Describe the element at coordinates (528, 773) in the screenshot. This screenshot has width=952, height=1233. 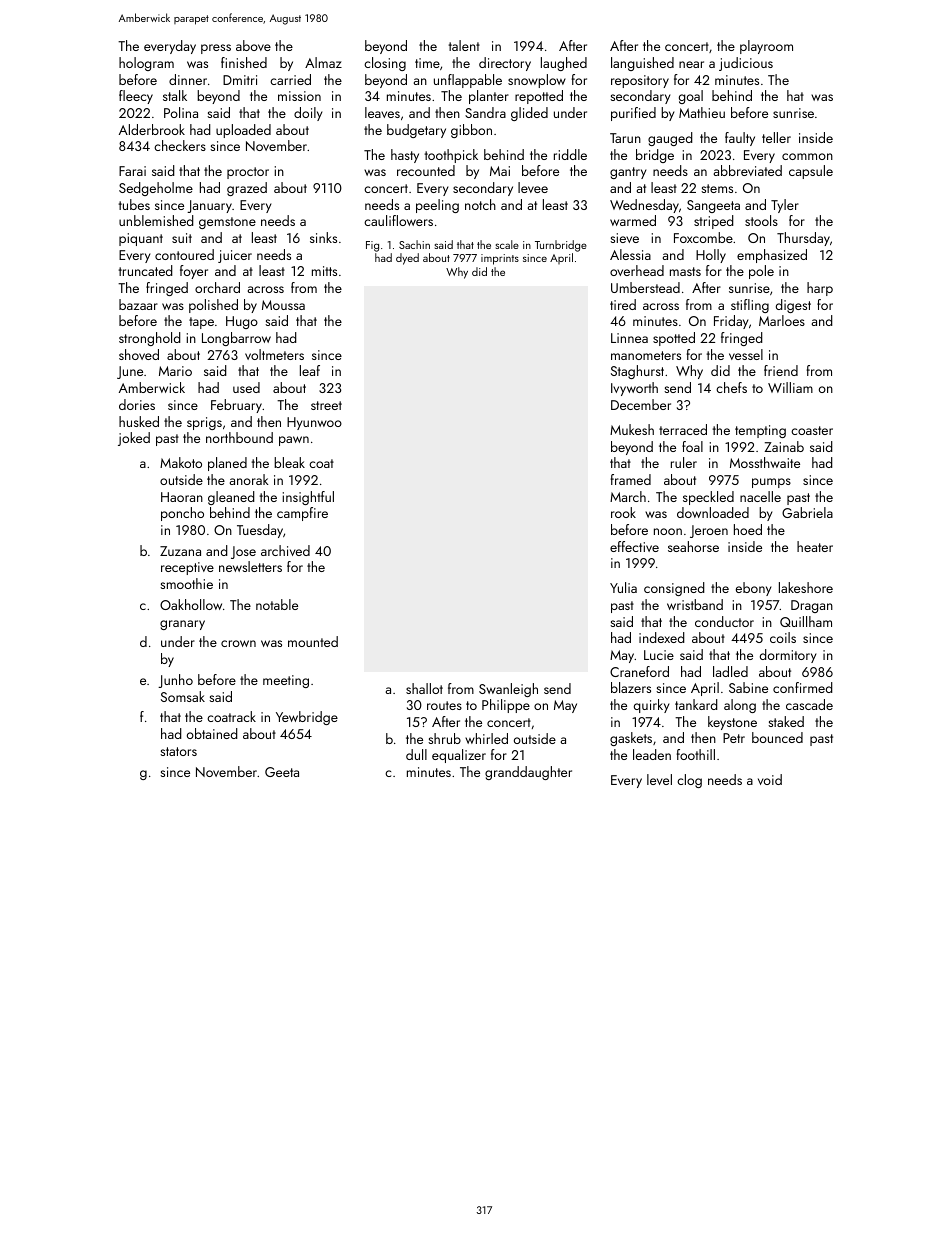
I see `granddaughter` at that location.
